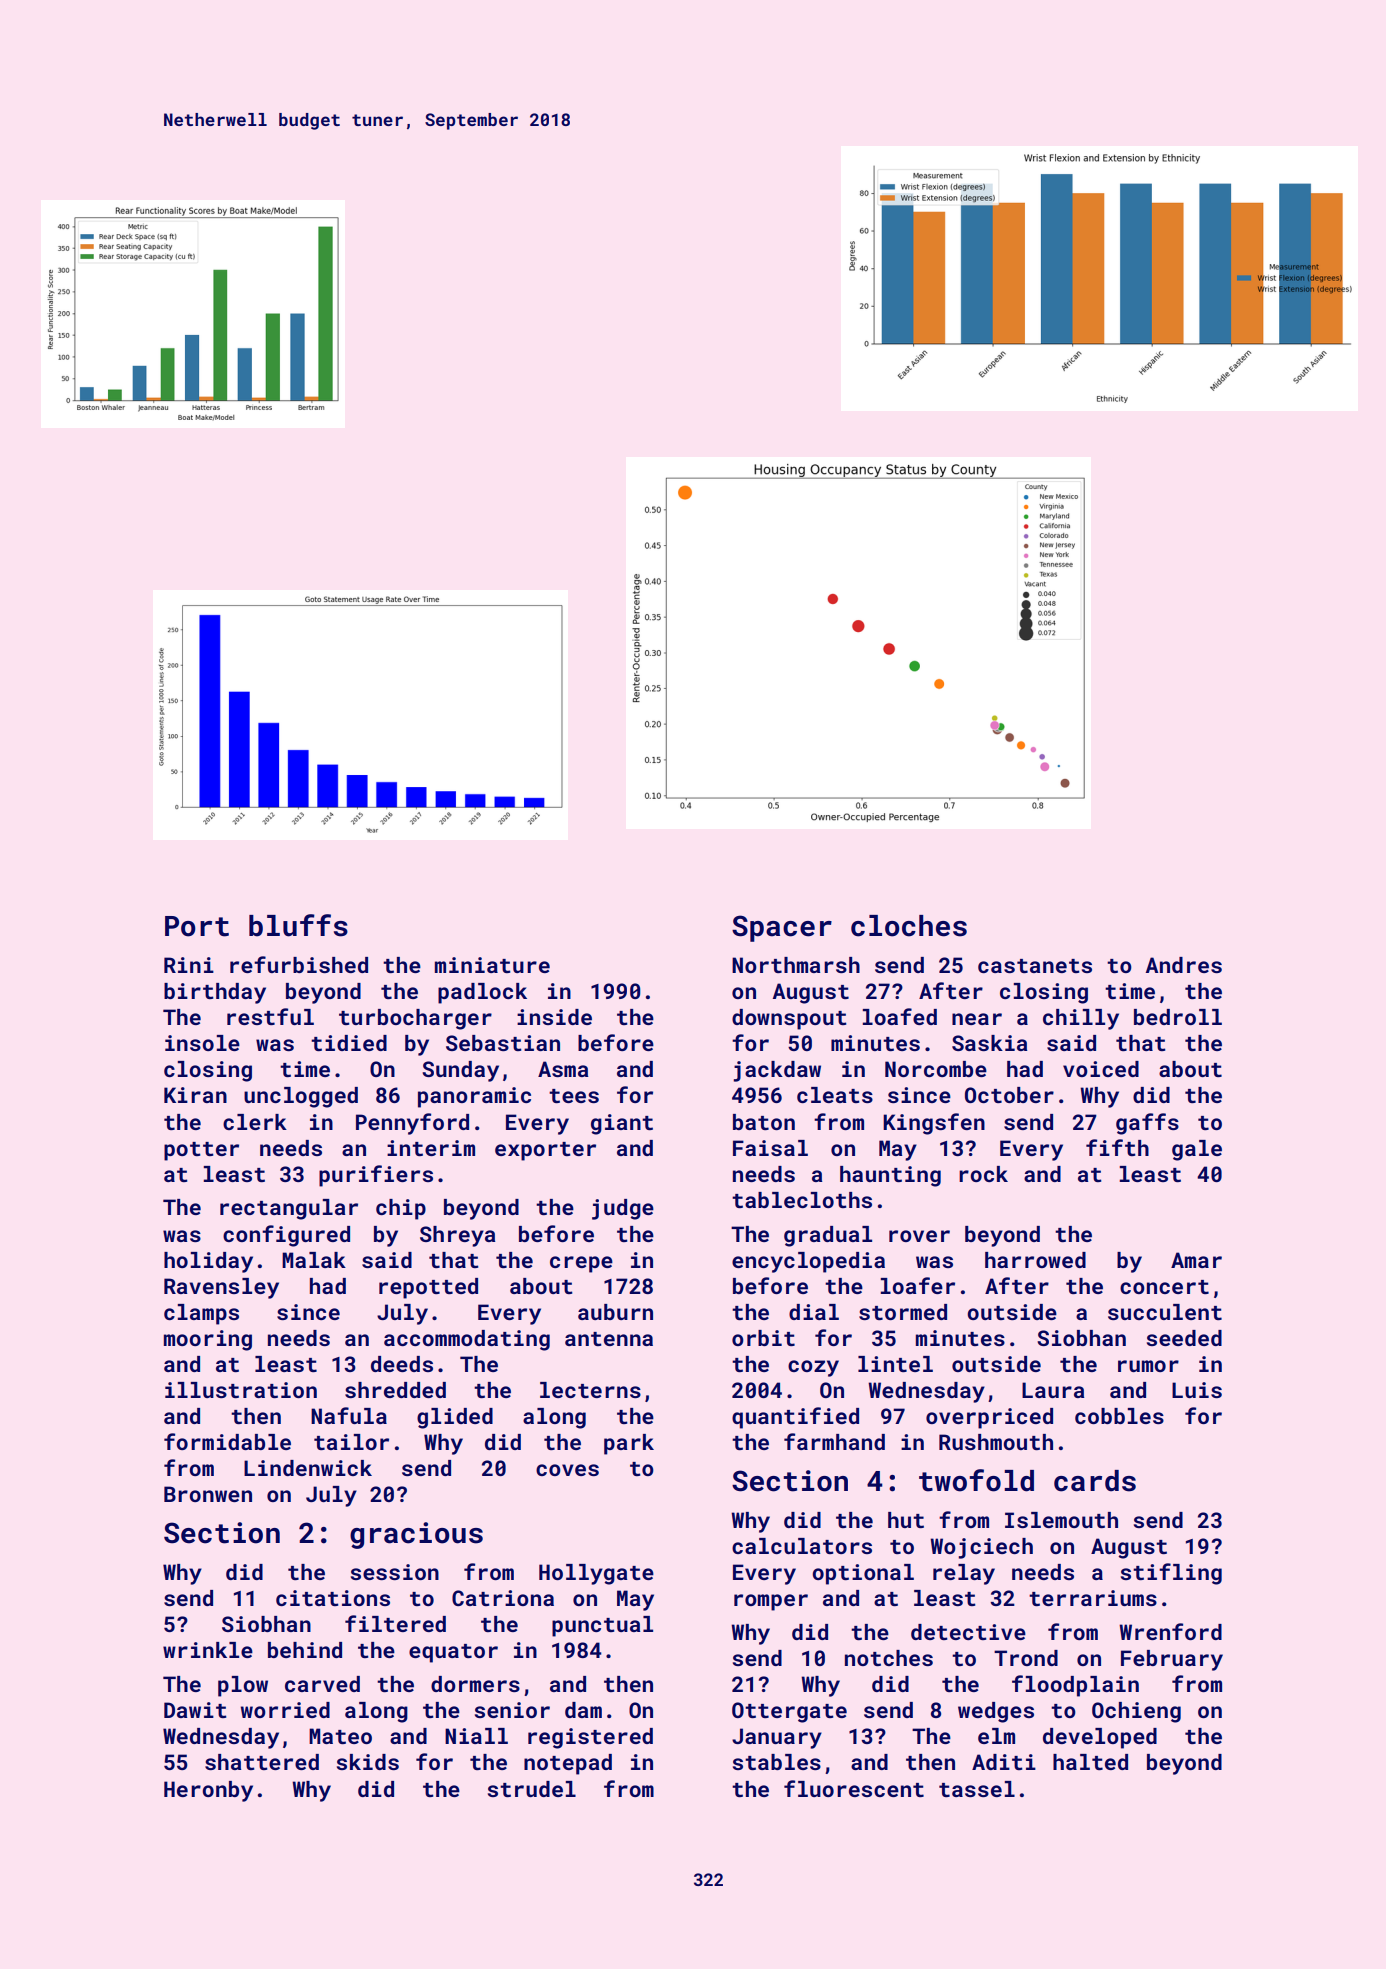 The height and width of the screenshot is (1969, 1386). I want to click on bluffs, so click(298, 925).
